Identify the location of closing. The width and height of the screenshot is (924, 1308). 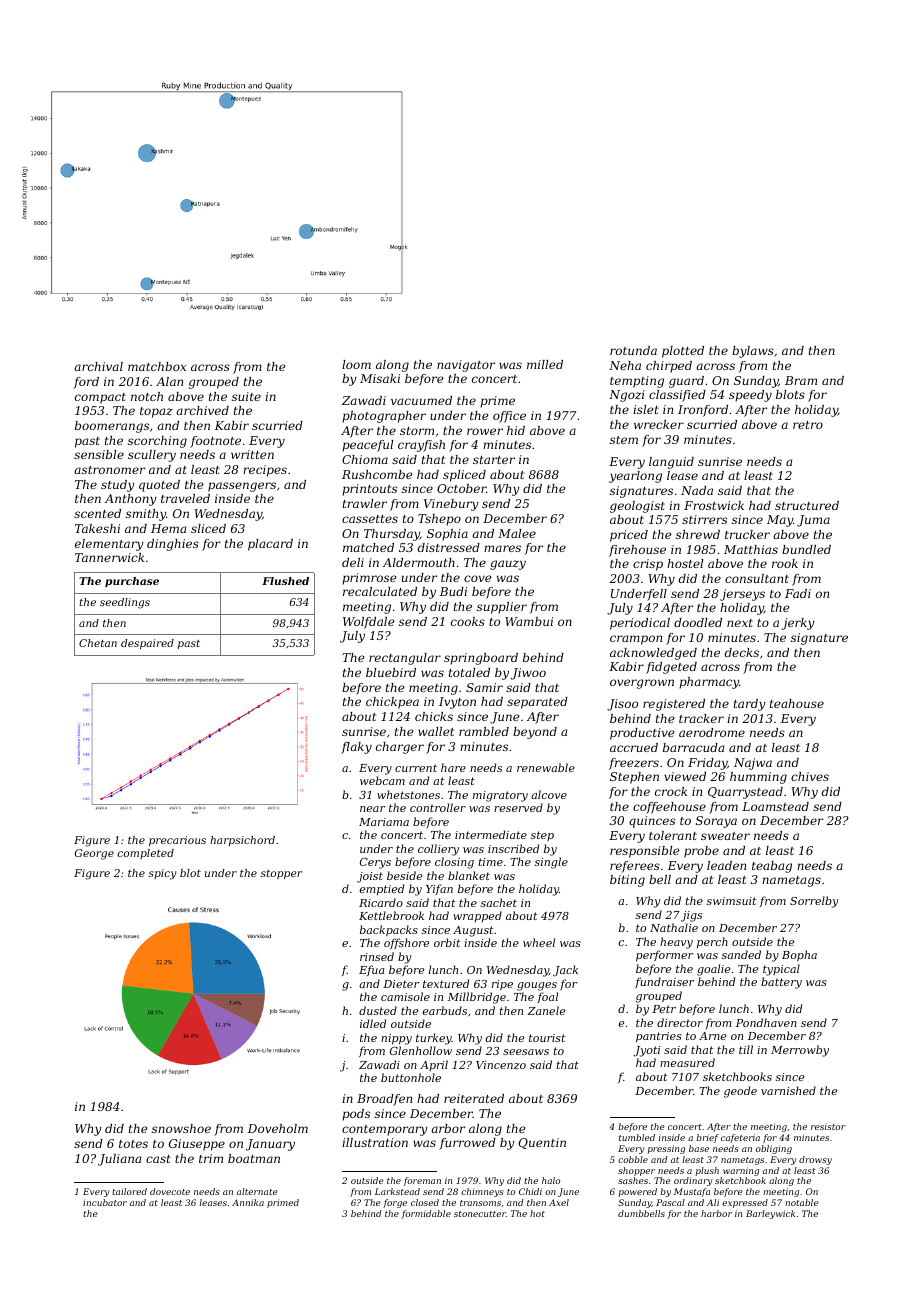
(454, 863).
